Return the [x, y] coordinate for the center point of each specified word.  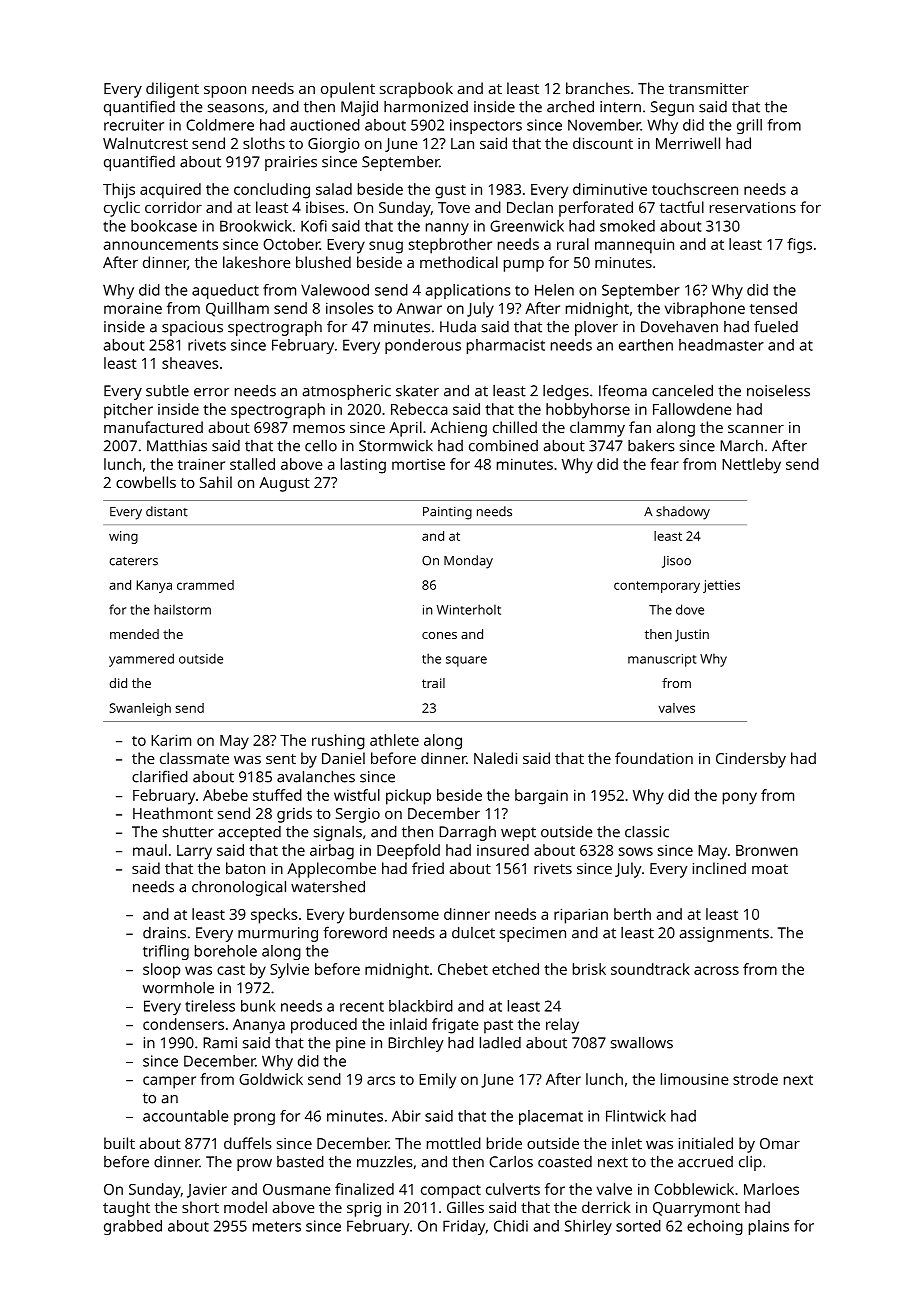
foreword [355, 932]
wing [123, 537]
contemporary [657, 587]
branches [598, 88]
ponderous [423, 346]
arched [570, 106]
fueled [776, 326]
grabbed [133, 1227]
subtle [167, 391]
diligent [172, 90]
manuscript [662, 660]
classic [647, 831]
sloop [161, 971]
